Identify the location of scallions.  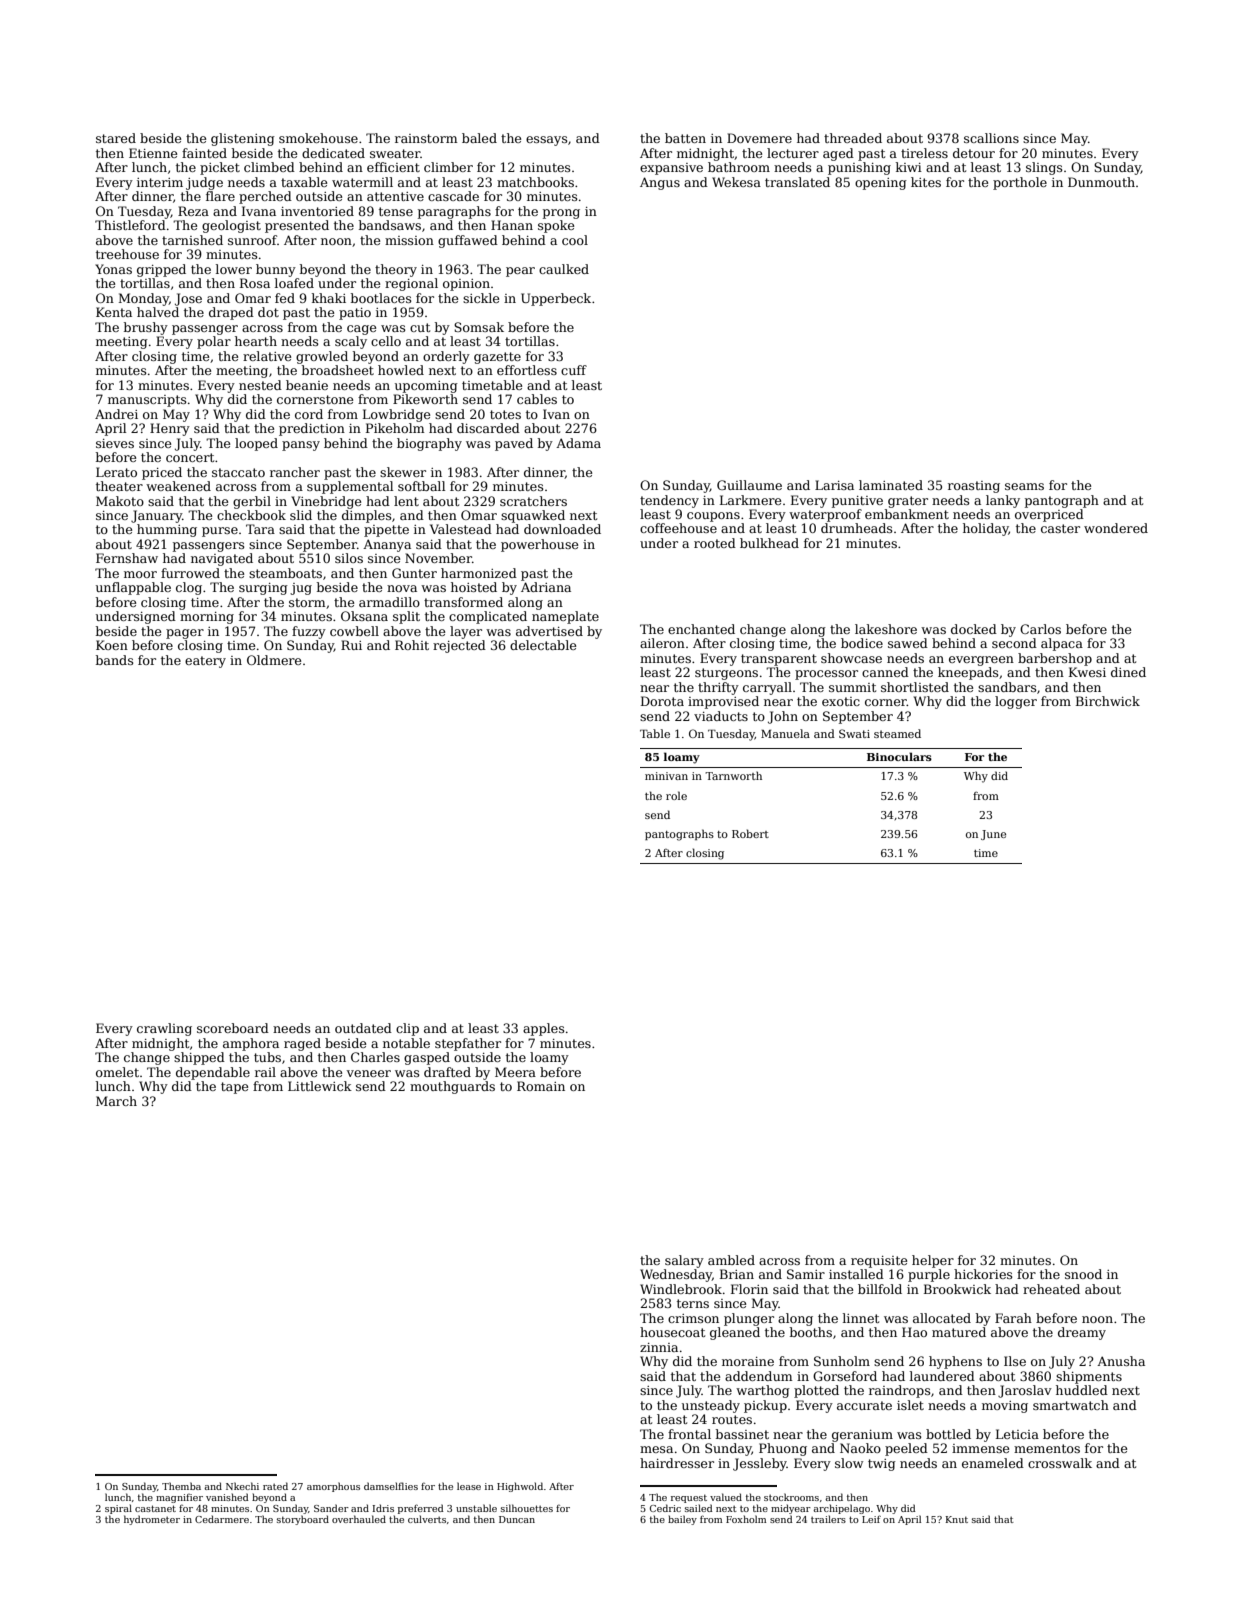
(991, 138).
